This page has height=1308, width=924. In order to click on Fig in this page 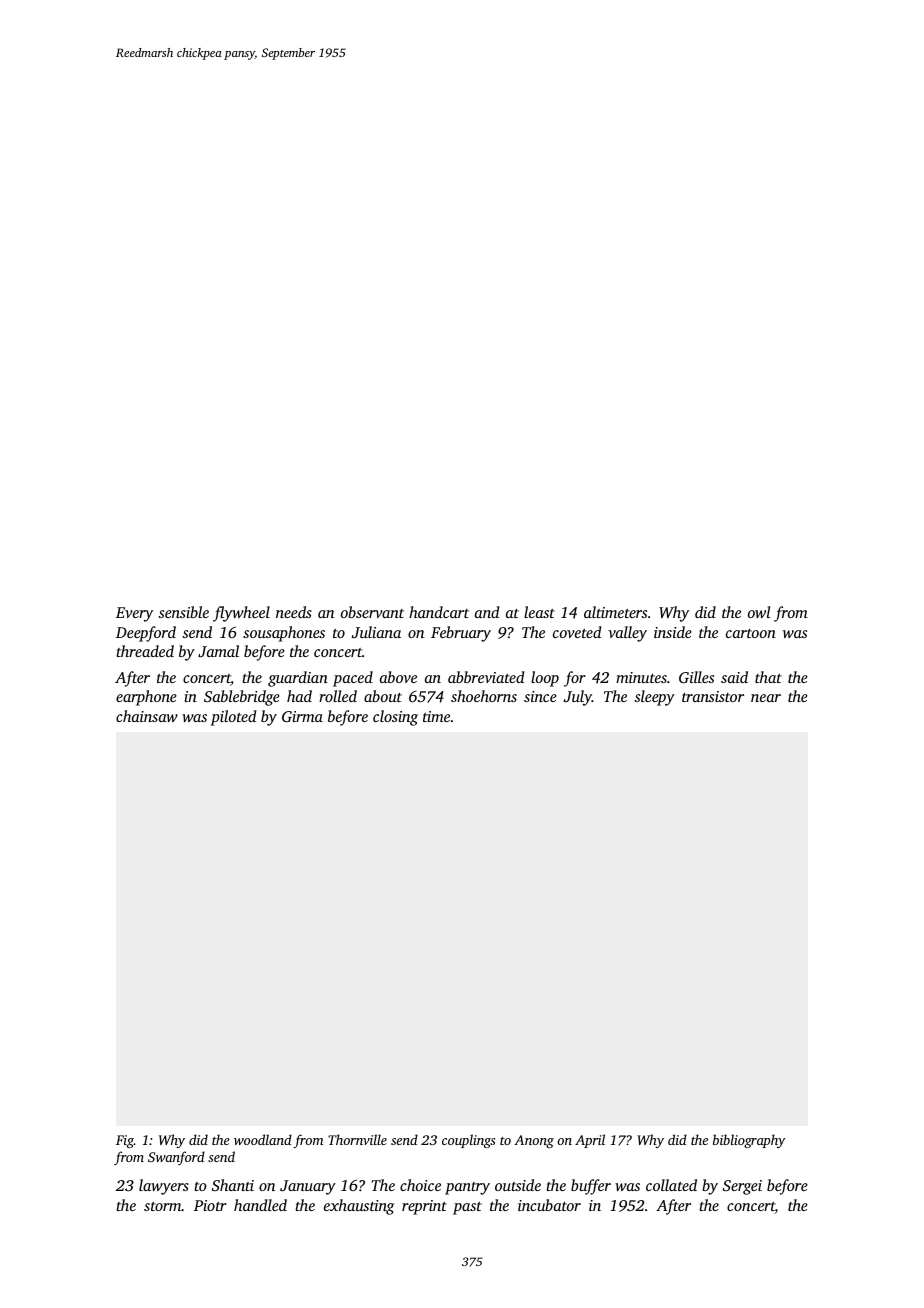, I will do `click(125, 1141)`.
